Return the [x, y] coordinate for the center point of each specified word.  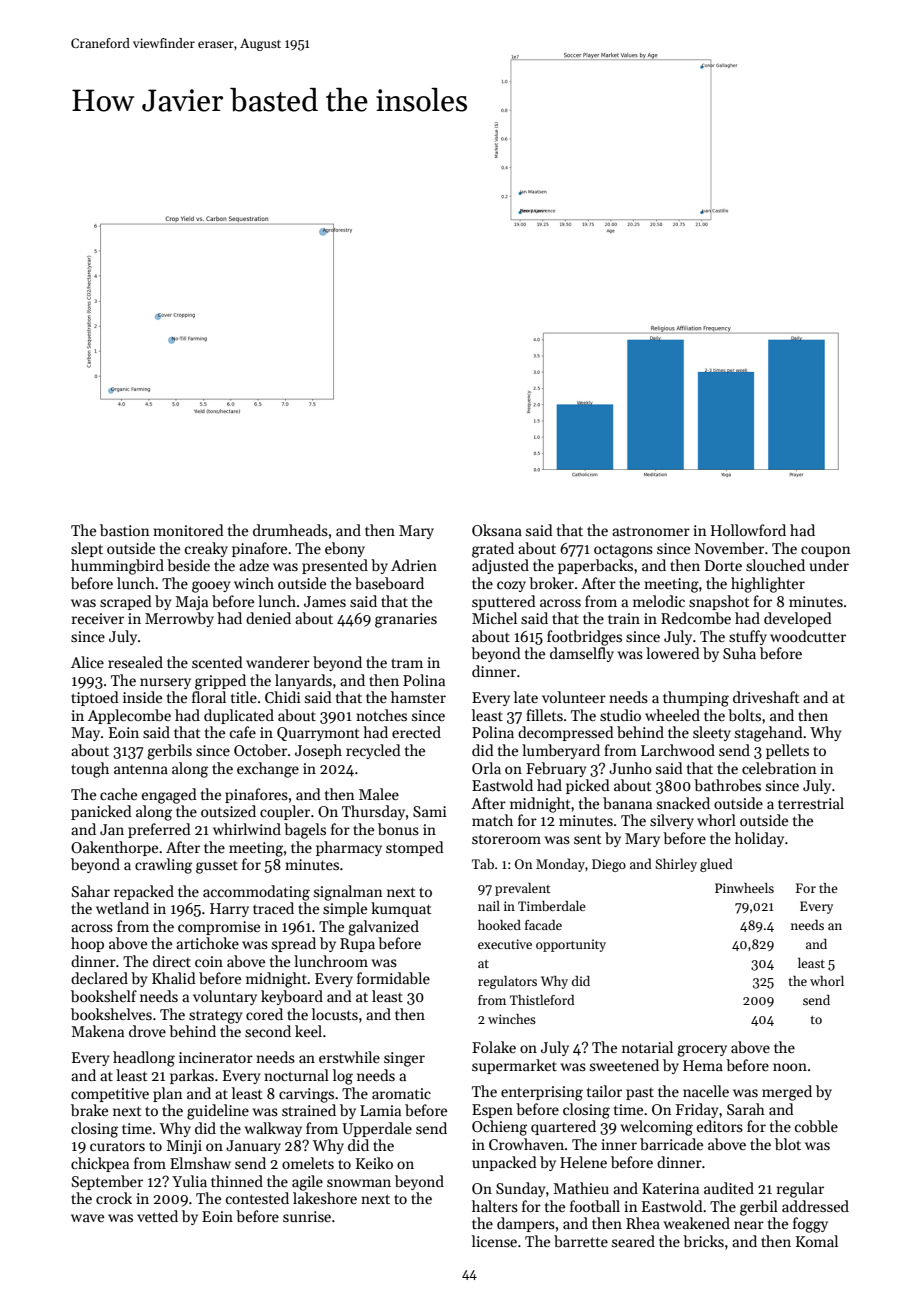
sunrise [307, 1216]
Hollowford [748, 530]
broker [551, 583]
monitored [188, 530]
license [494, 1241]
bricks [703, 1241]
